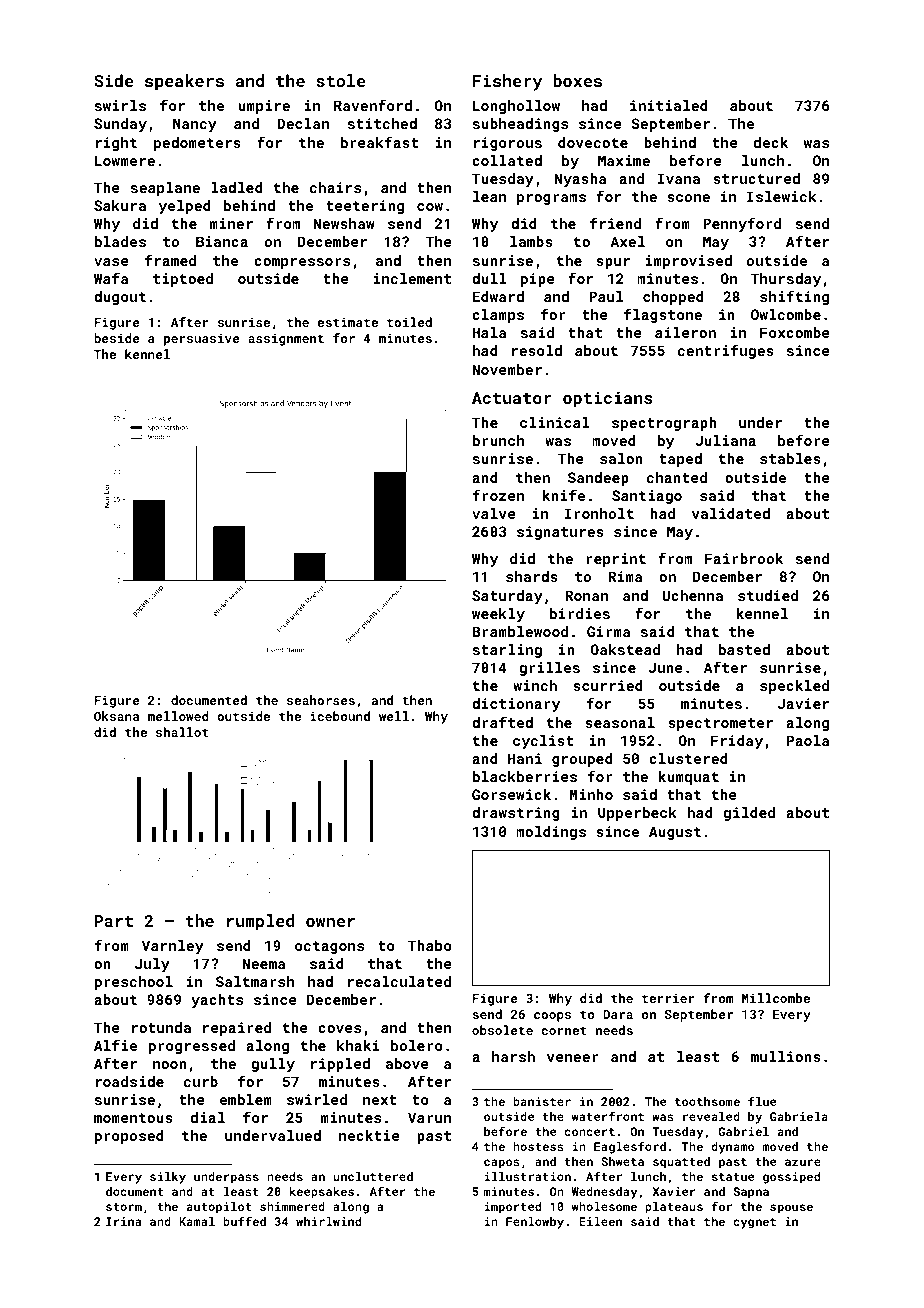 Image resolution: width=924 pixels, height=1308 pixels. I want to click on Fishery, so click(507, 82).
